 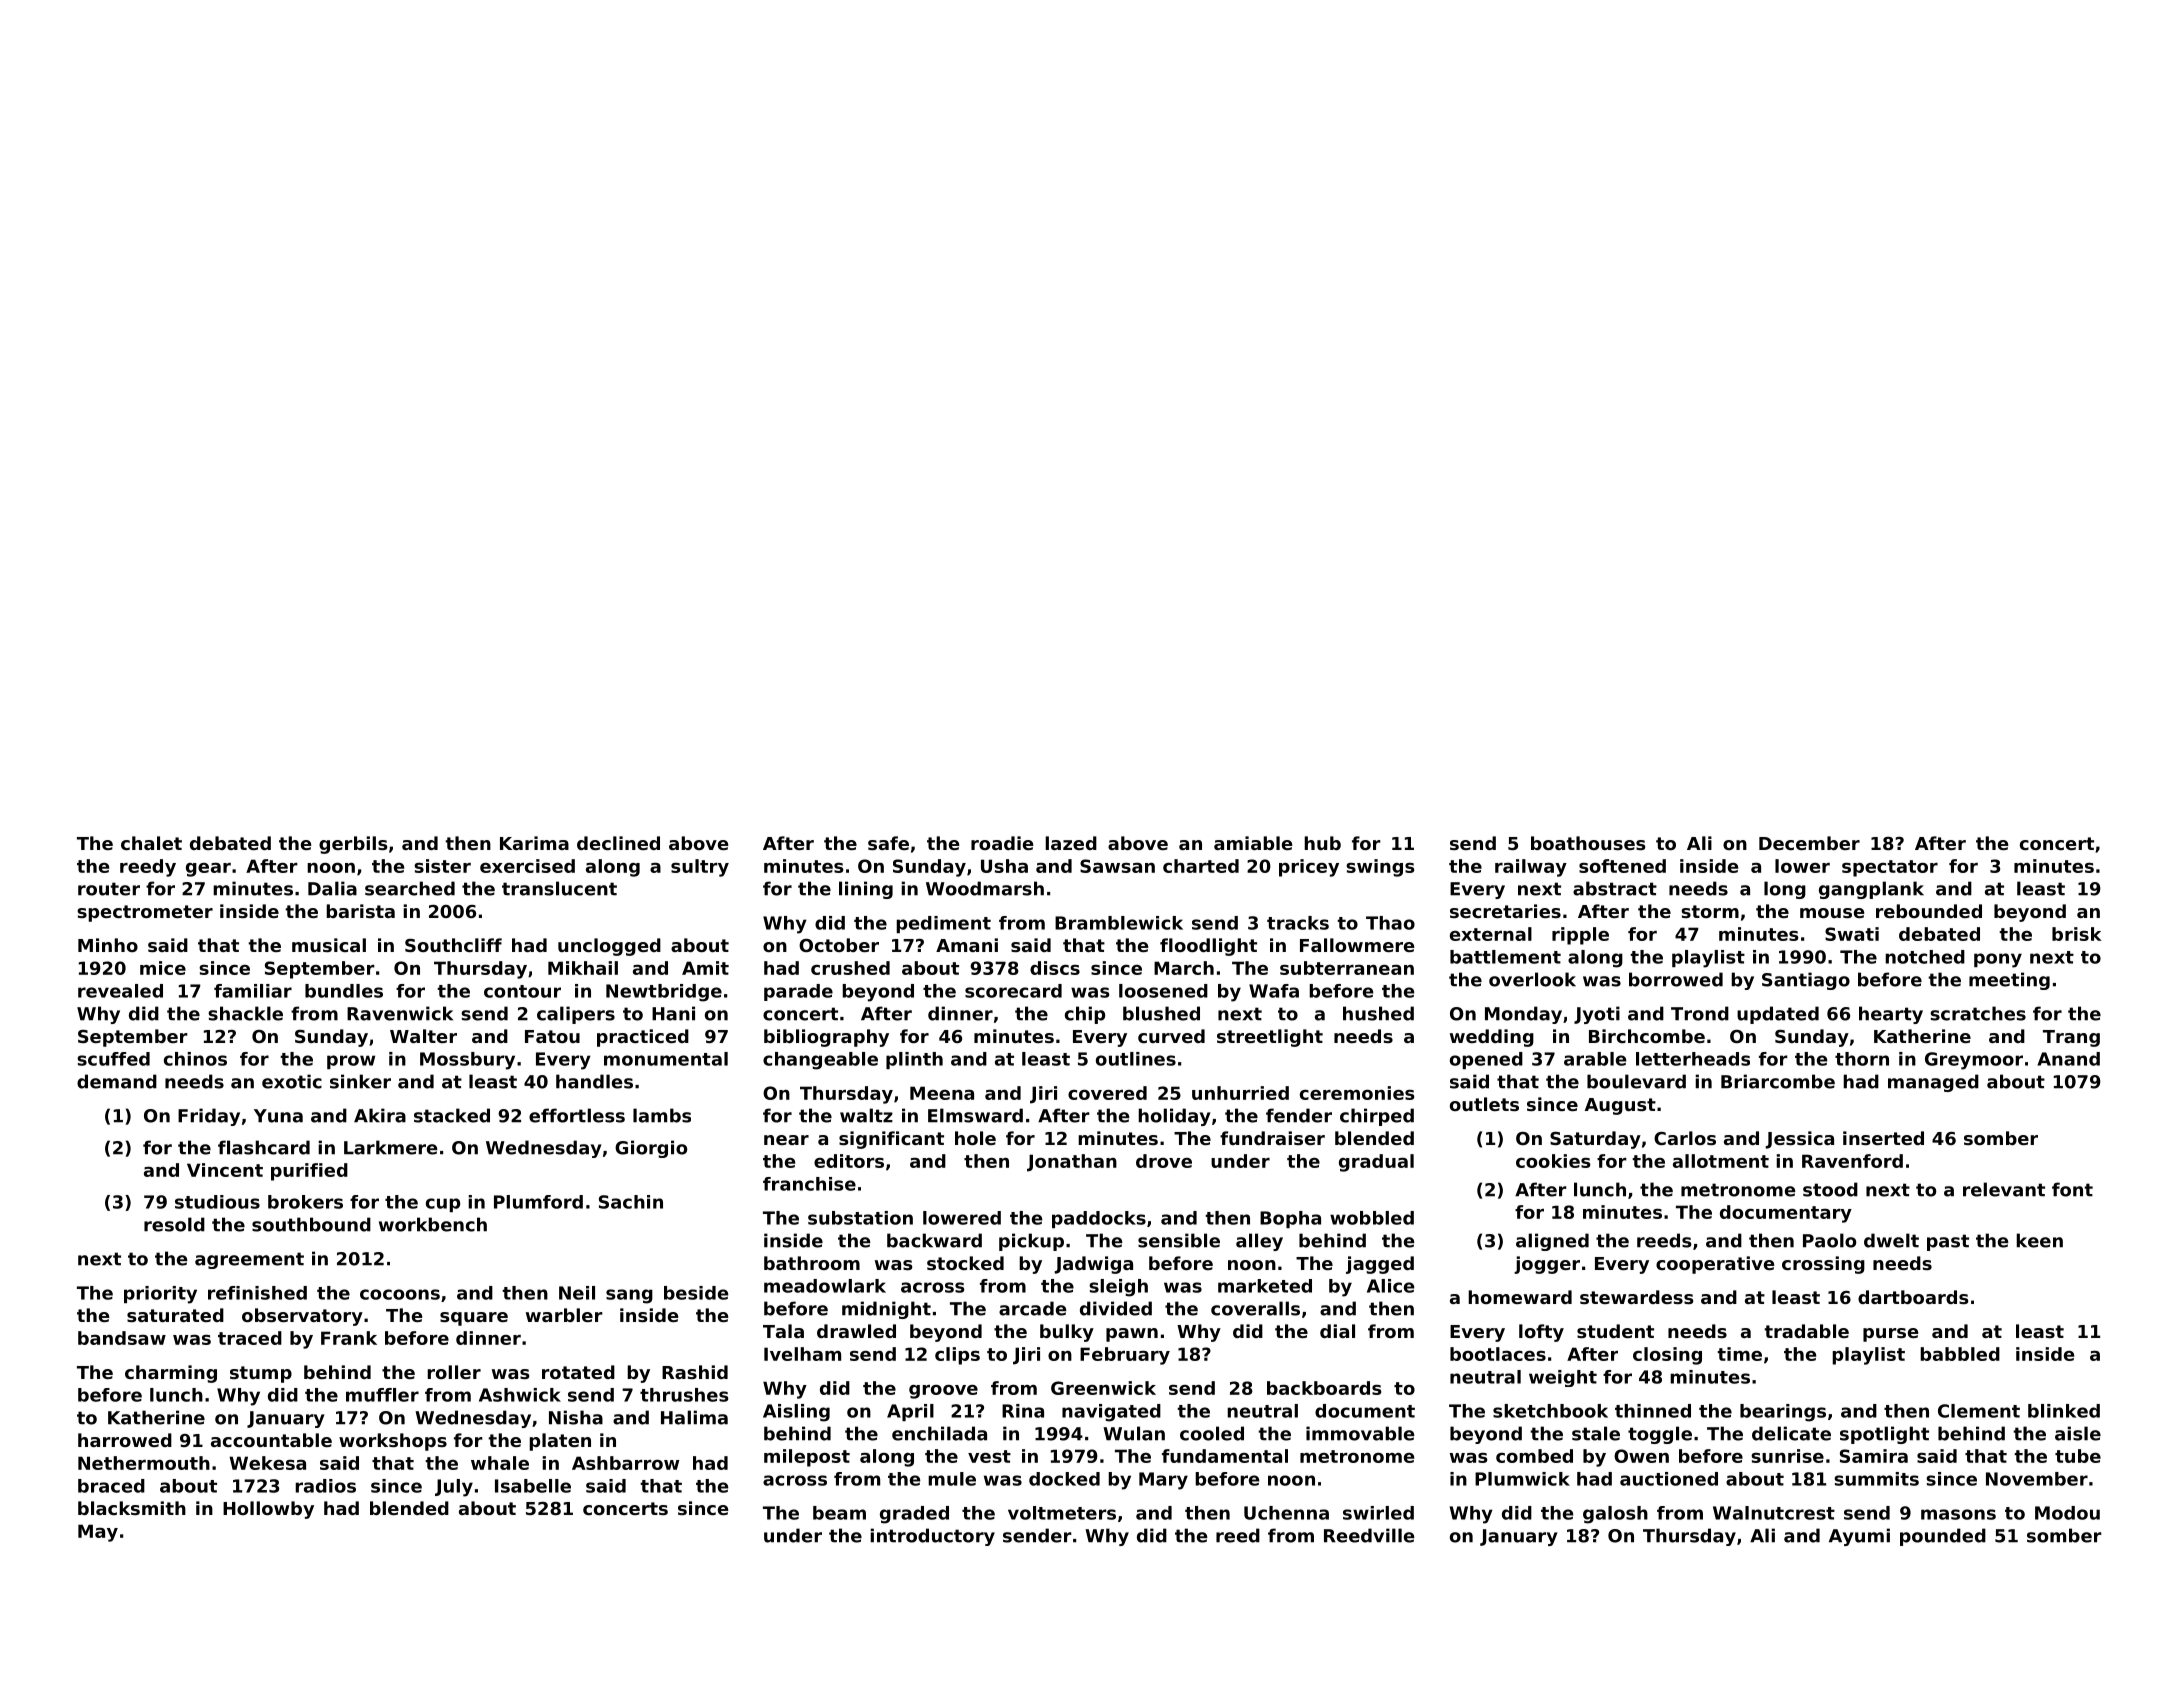 I want to click on Usha, so click(x=1004, y=866).
